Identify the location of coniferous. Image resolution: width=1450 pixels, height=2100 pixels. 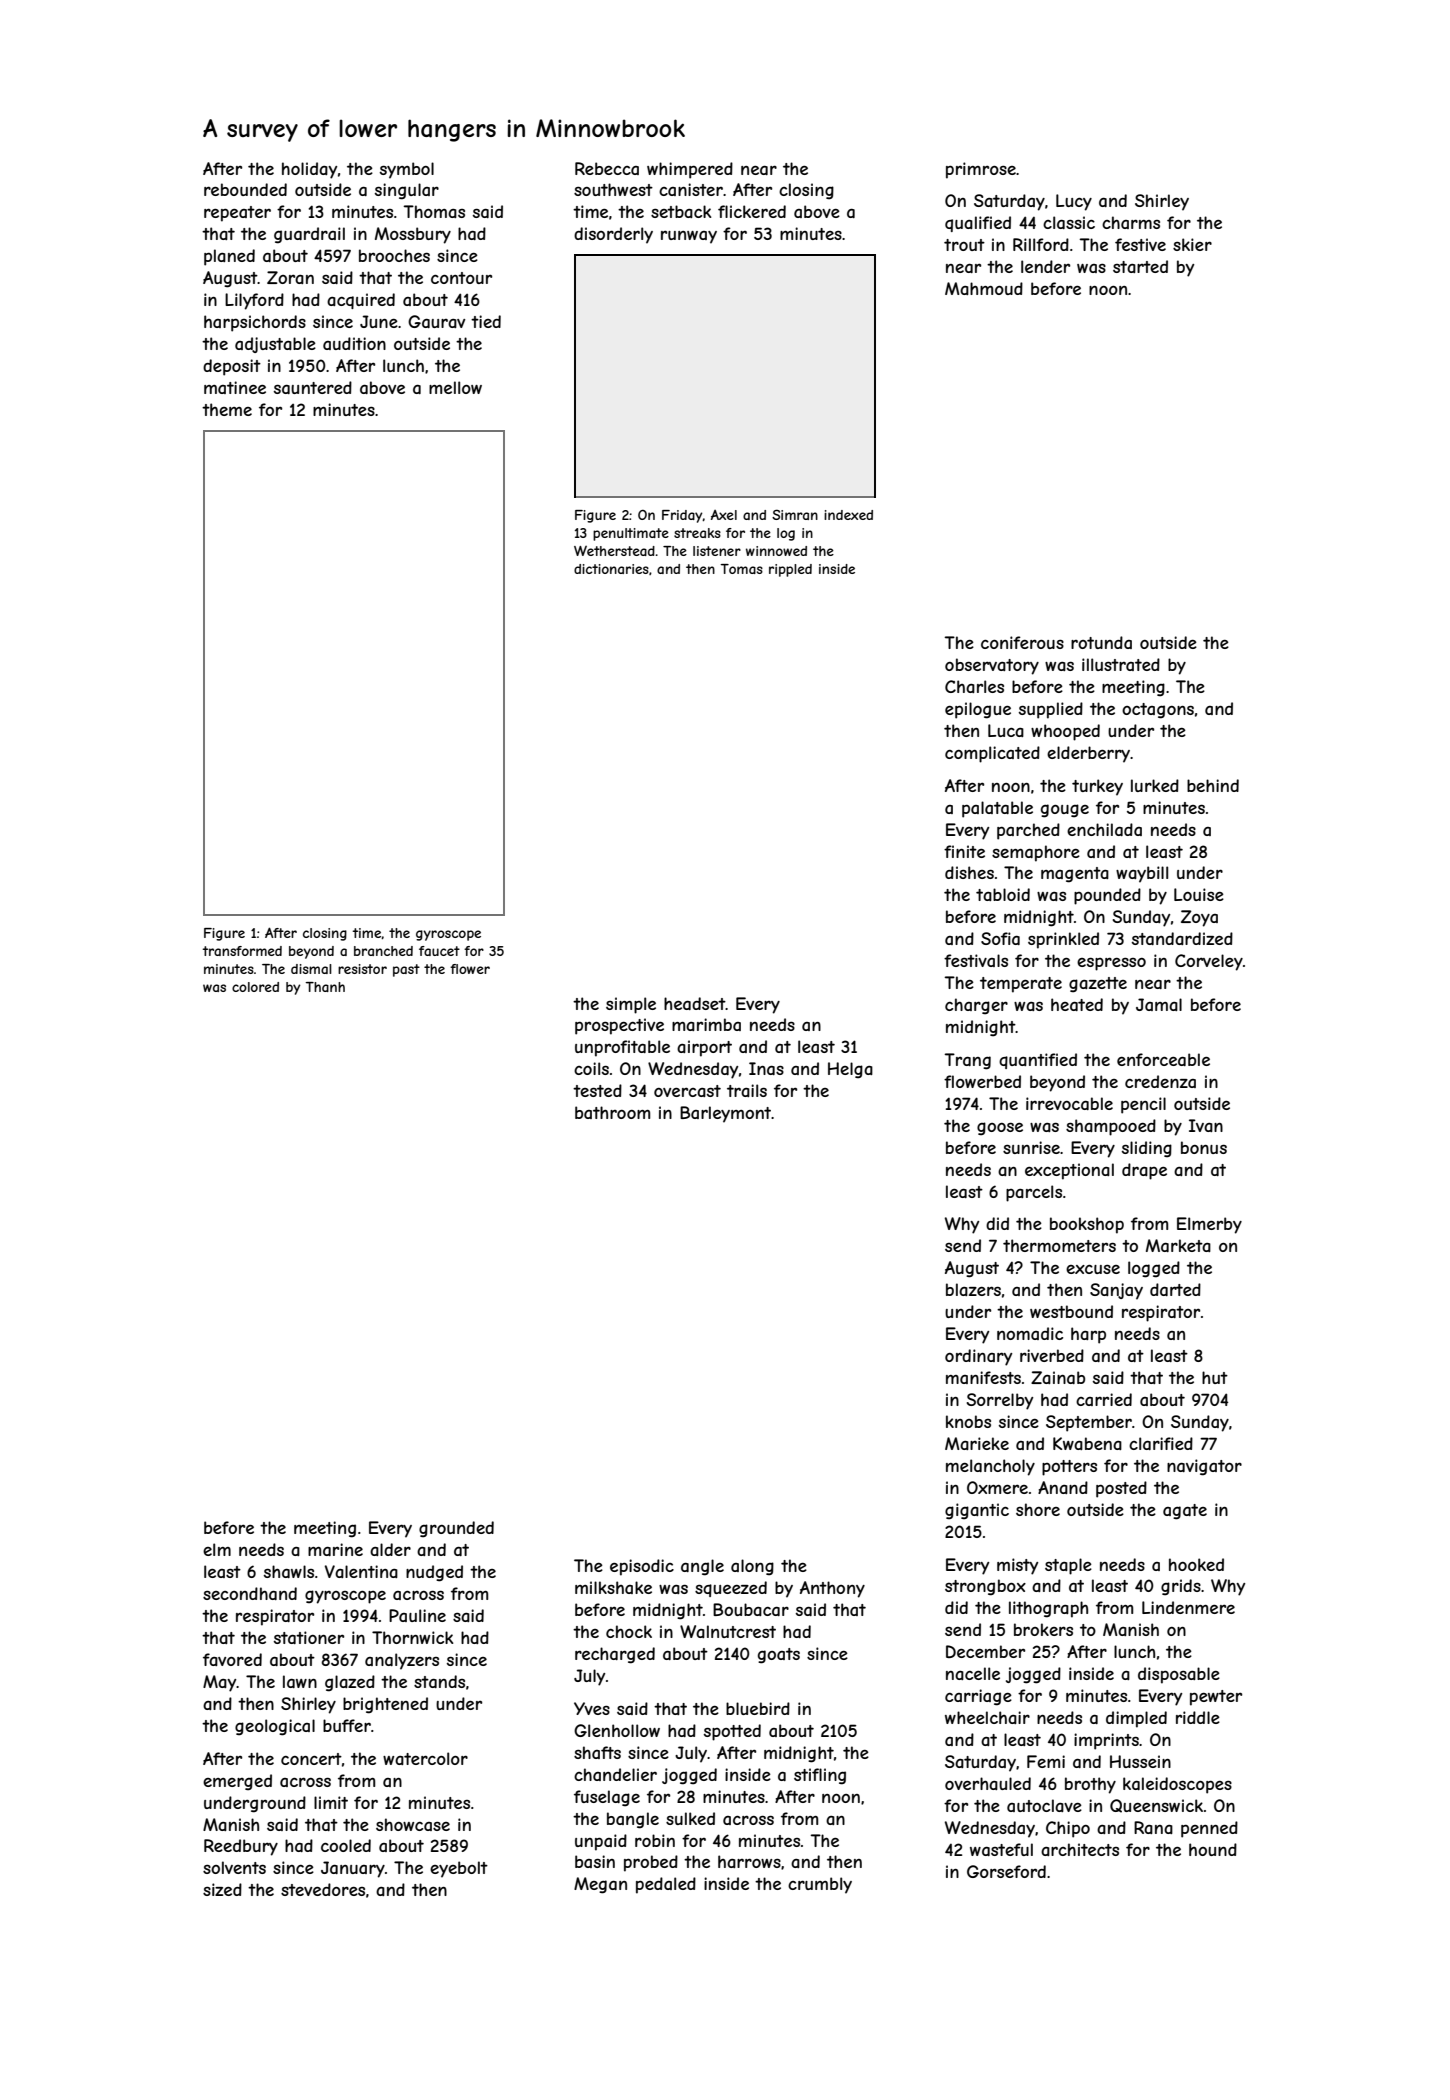
(1022, 642).
